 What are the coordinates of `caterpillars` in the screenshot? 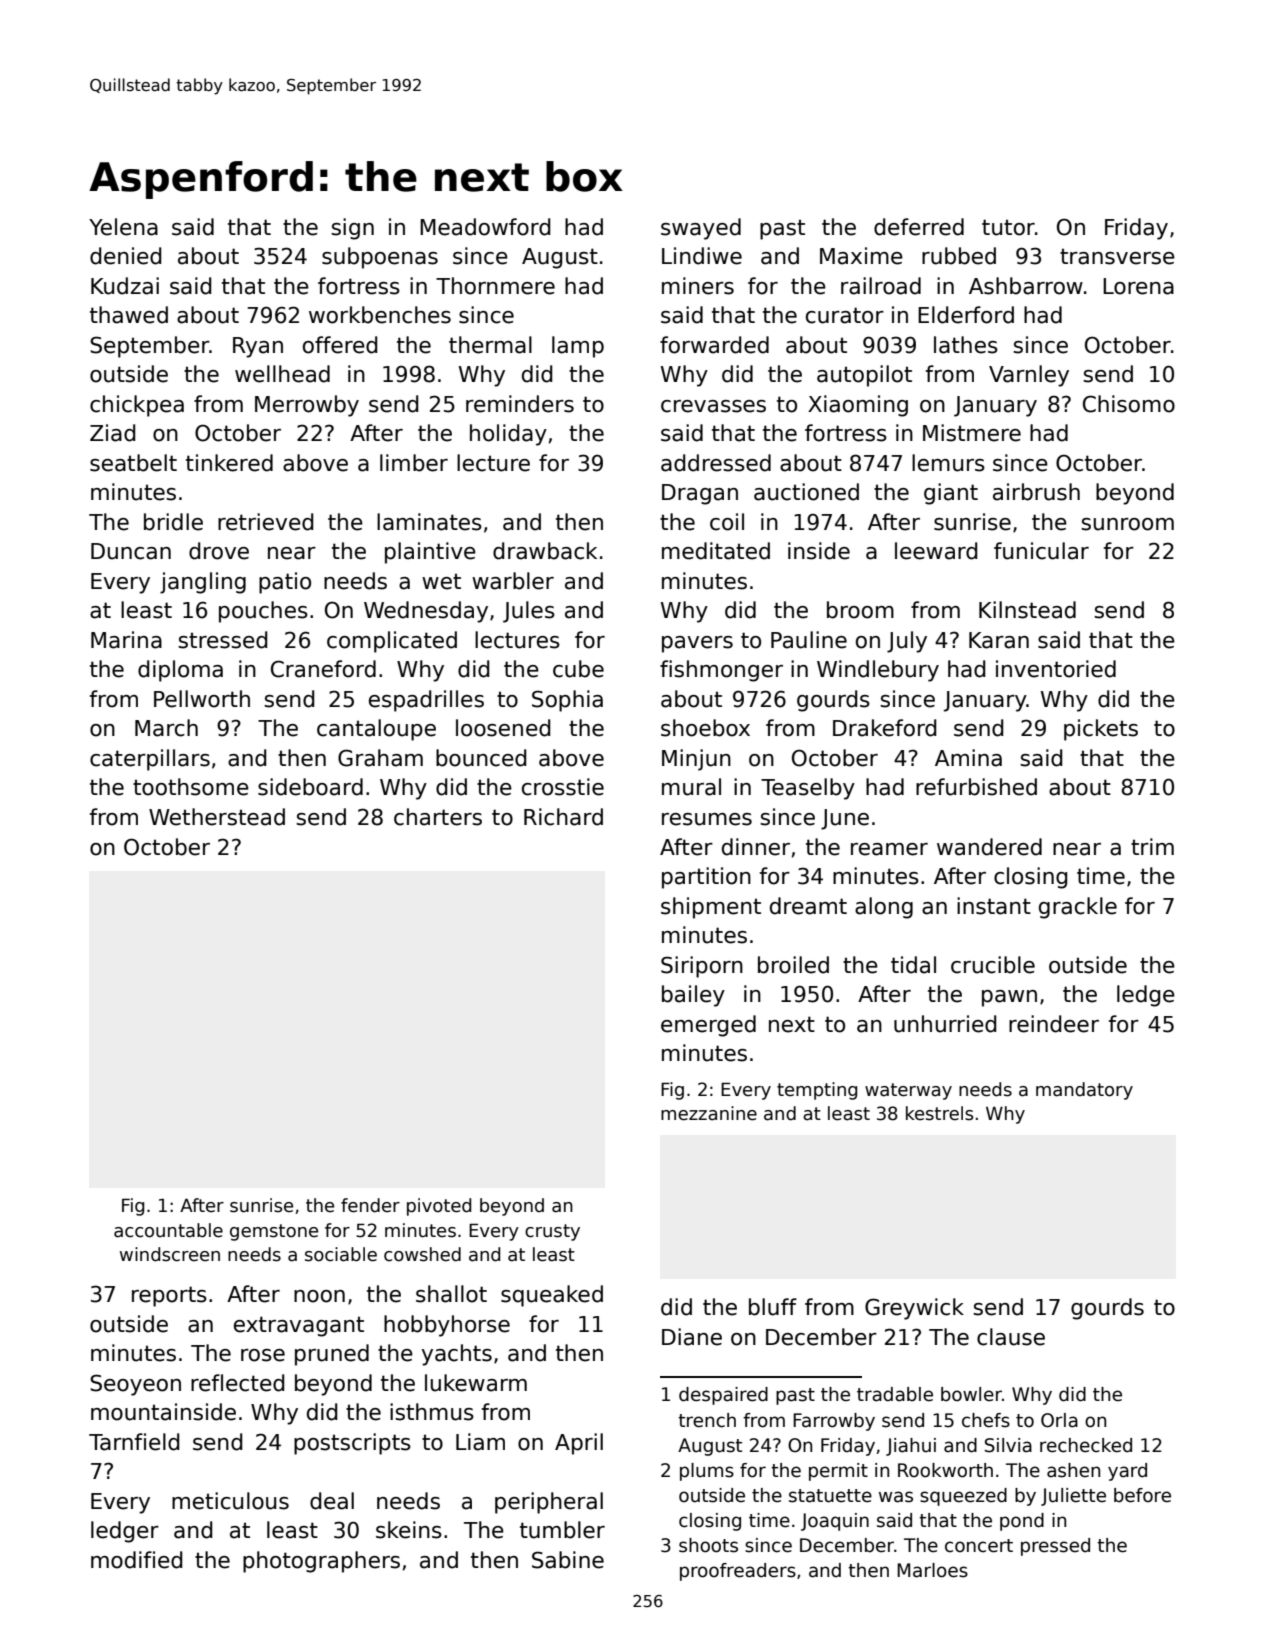 It's located at (150, 760).
